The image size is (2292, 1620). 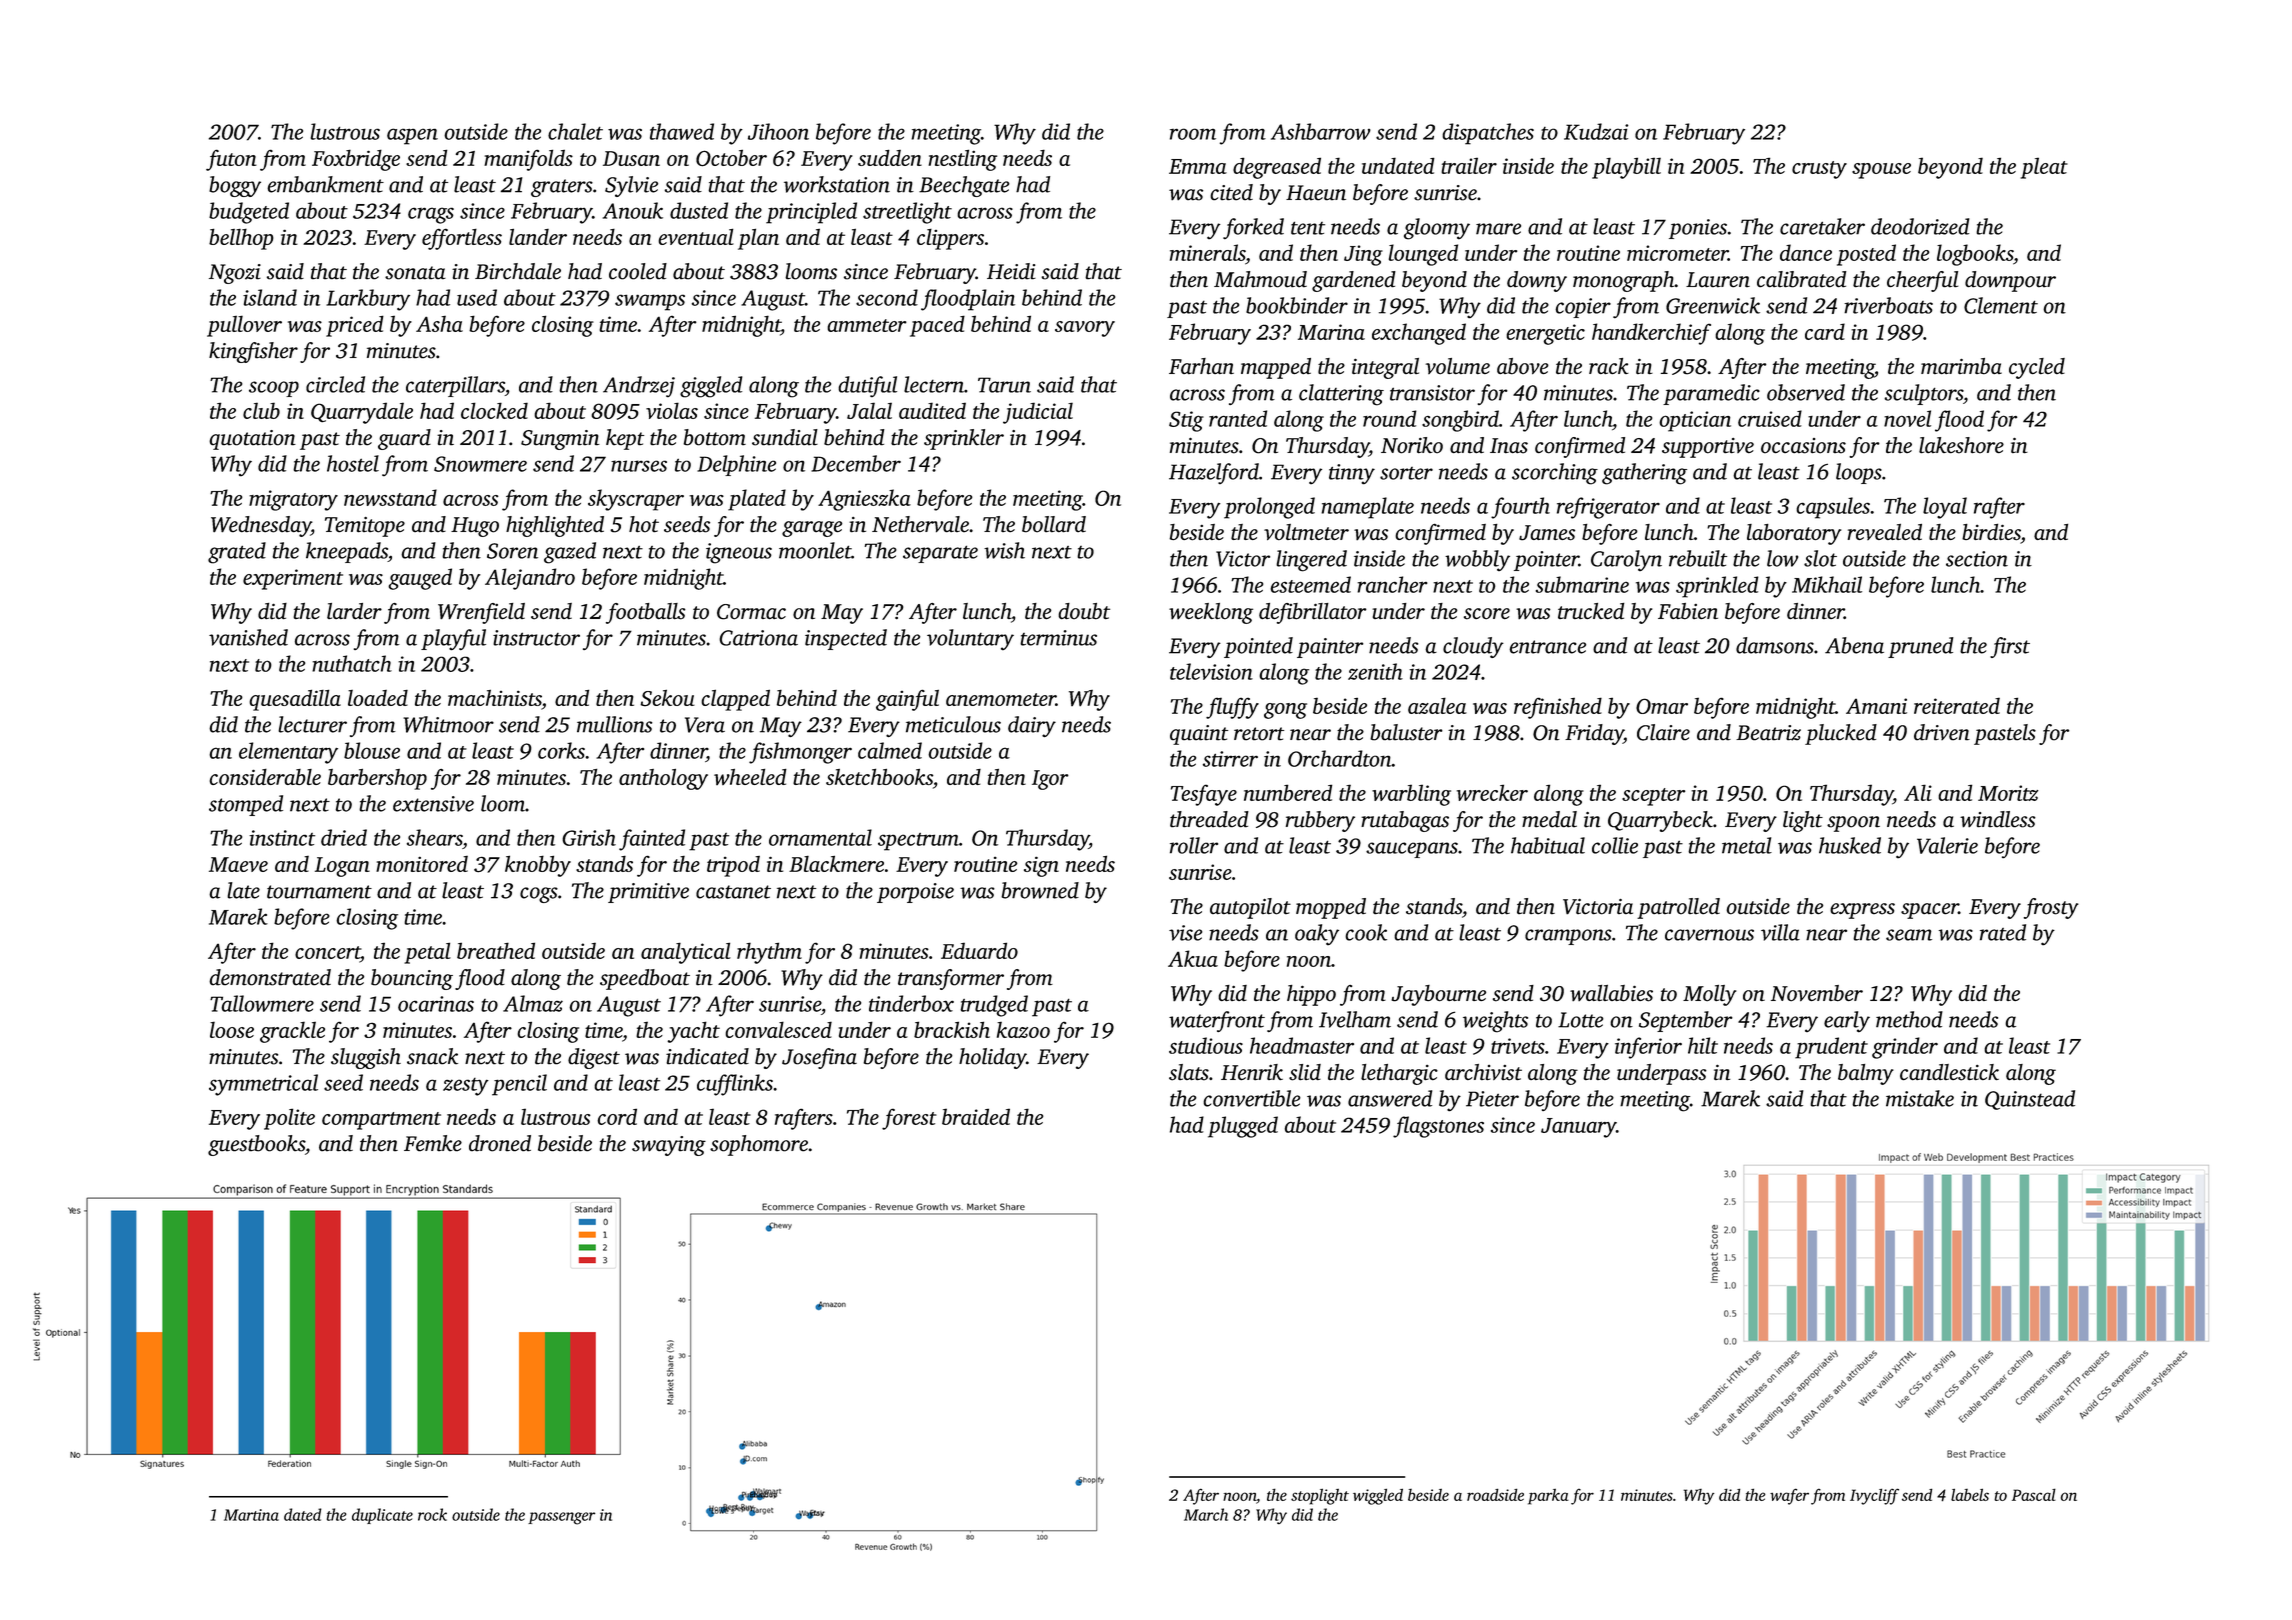 What do you see at coordinates (1775, 645) in the document?
I see `damsons` at bounding box center [1775, 645].
